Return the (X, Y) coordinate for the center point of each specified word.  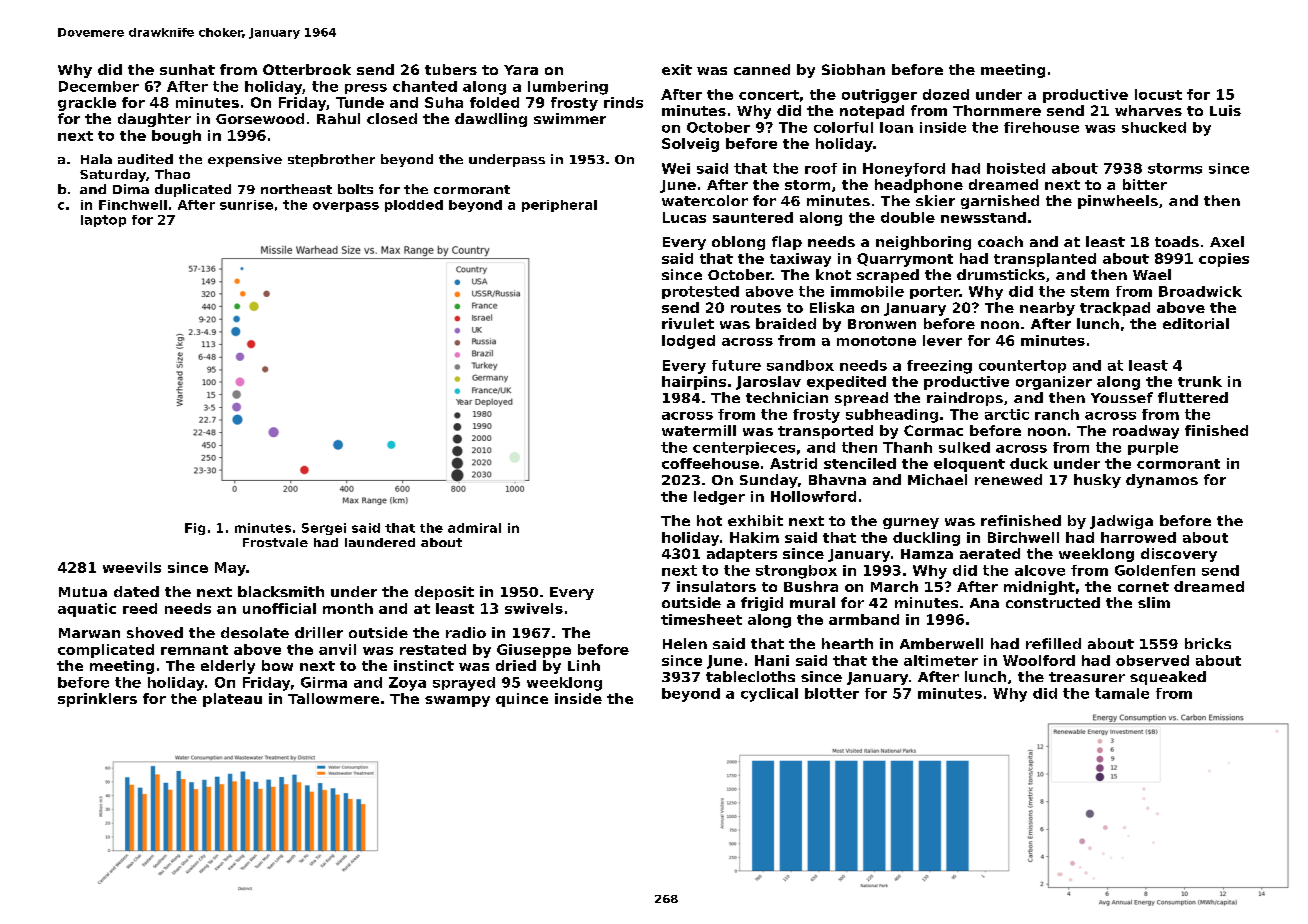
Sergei (324, 529)
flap (787, 243)
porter (935, 292)
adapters (742, 555)
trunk (1200, 381)
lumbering (568, 88)
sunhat (187, 69)
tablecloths (750, 676)
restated (433, 649)
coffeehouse (710, 463)
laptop (103, 221)
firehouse (1041, 127)
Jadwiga (1121, 522)
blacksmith (281, 591)
